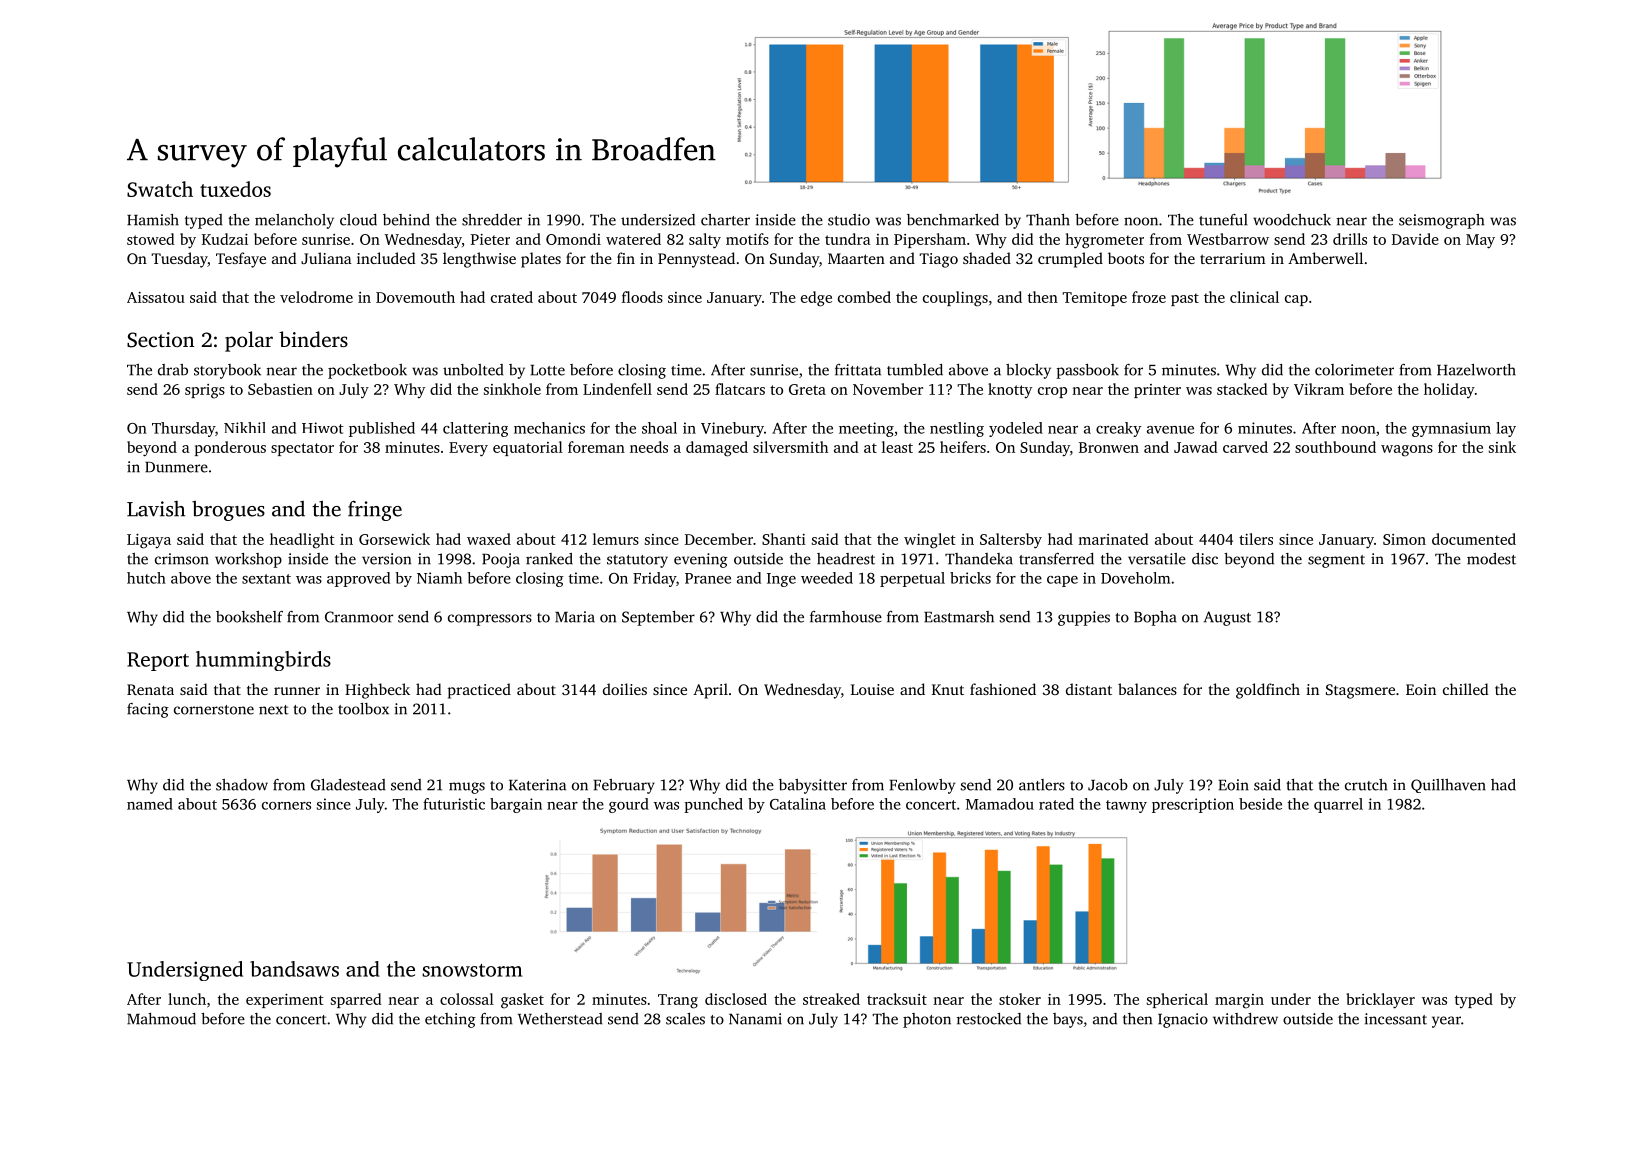 Image resolution: width=1643 pixels, height=1162 pixels. What do you see at coordinates (813, 786) in the page?
I see `babysitter` at bounding box center [813, 786].
